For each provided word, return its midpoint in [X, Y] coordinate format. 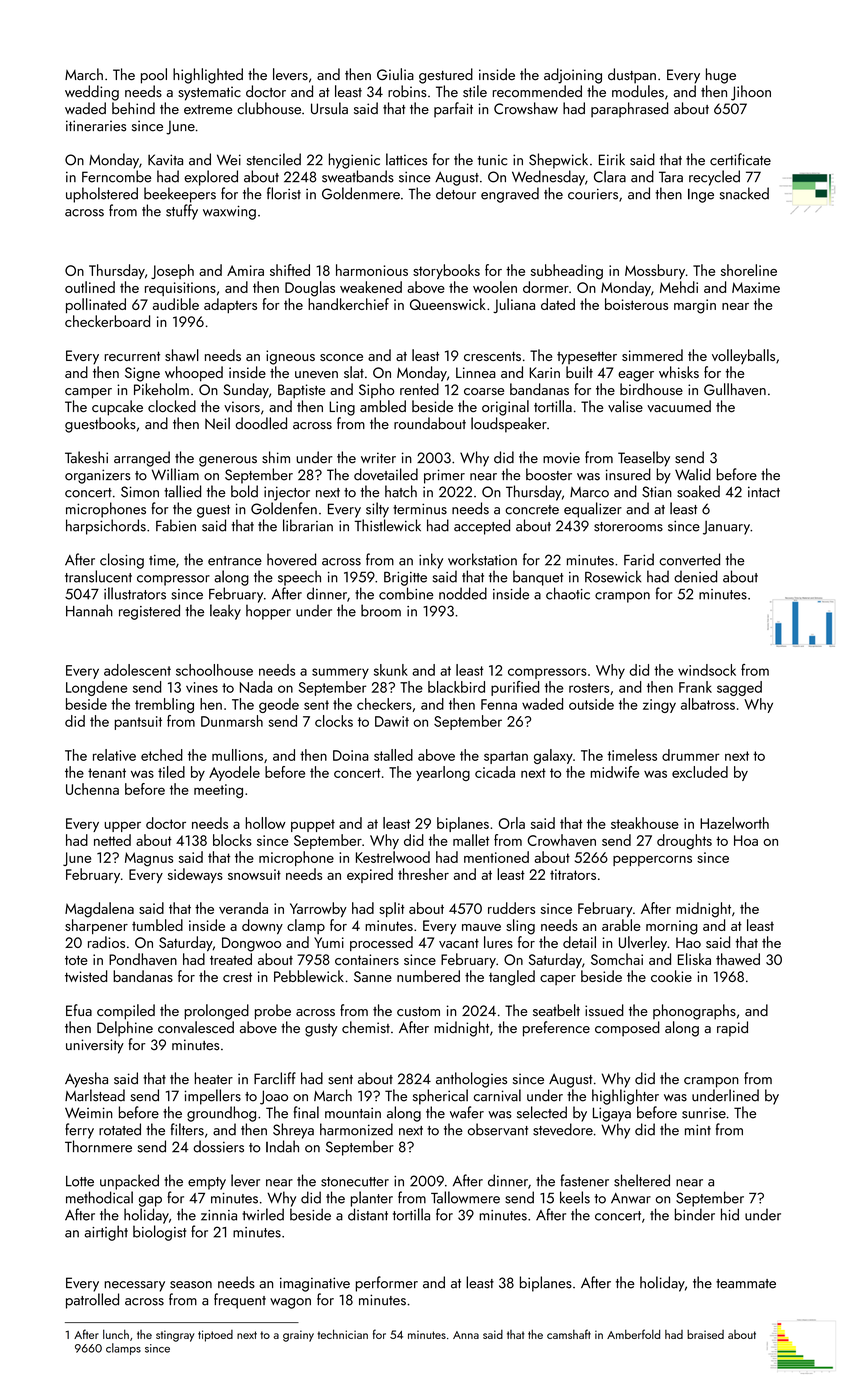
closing [122, 561]
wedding [92, 93]
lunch [116, 1334]
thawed [738, 959]
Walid [693, 474]
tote [76, 960]
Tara [671, 177]
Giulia [395, 74]
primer [444, 476]
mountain [353, 1113]
